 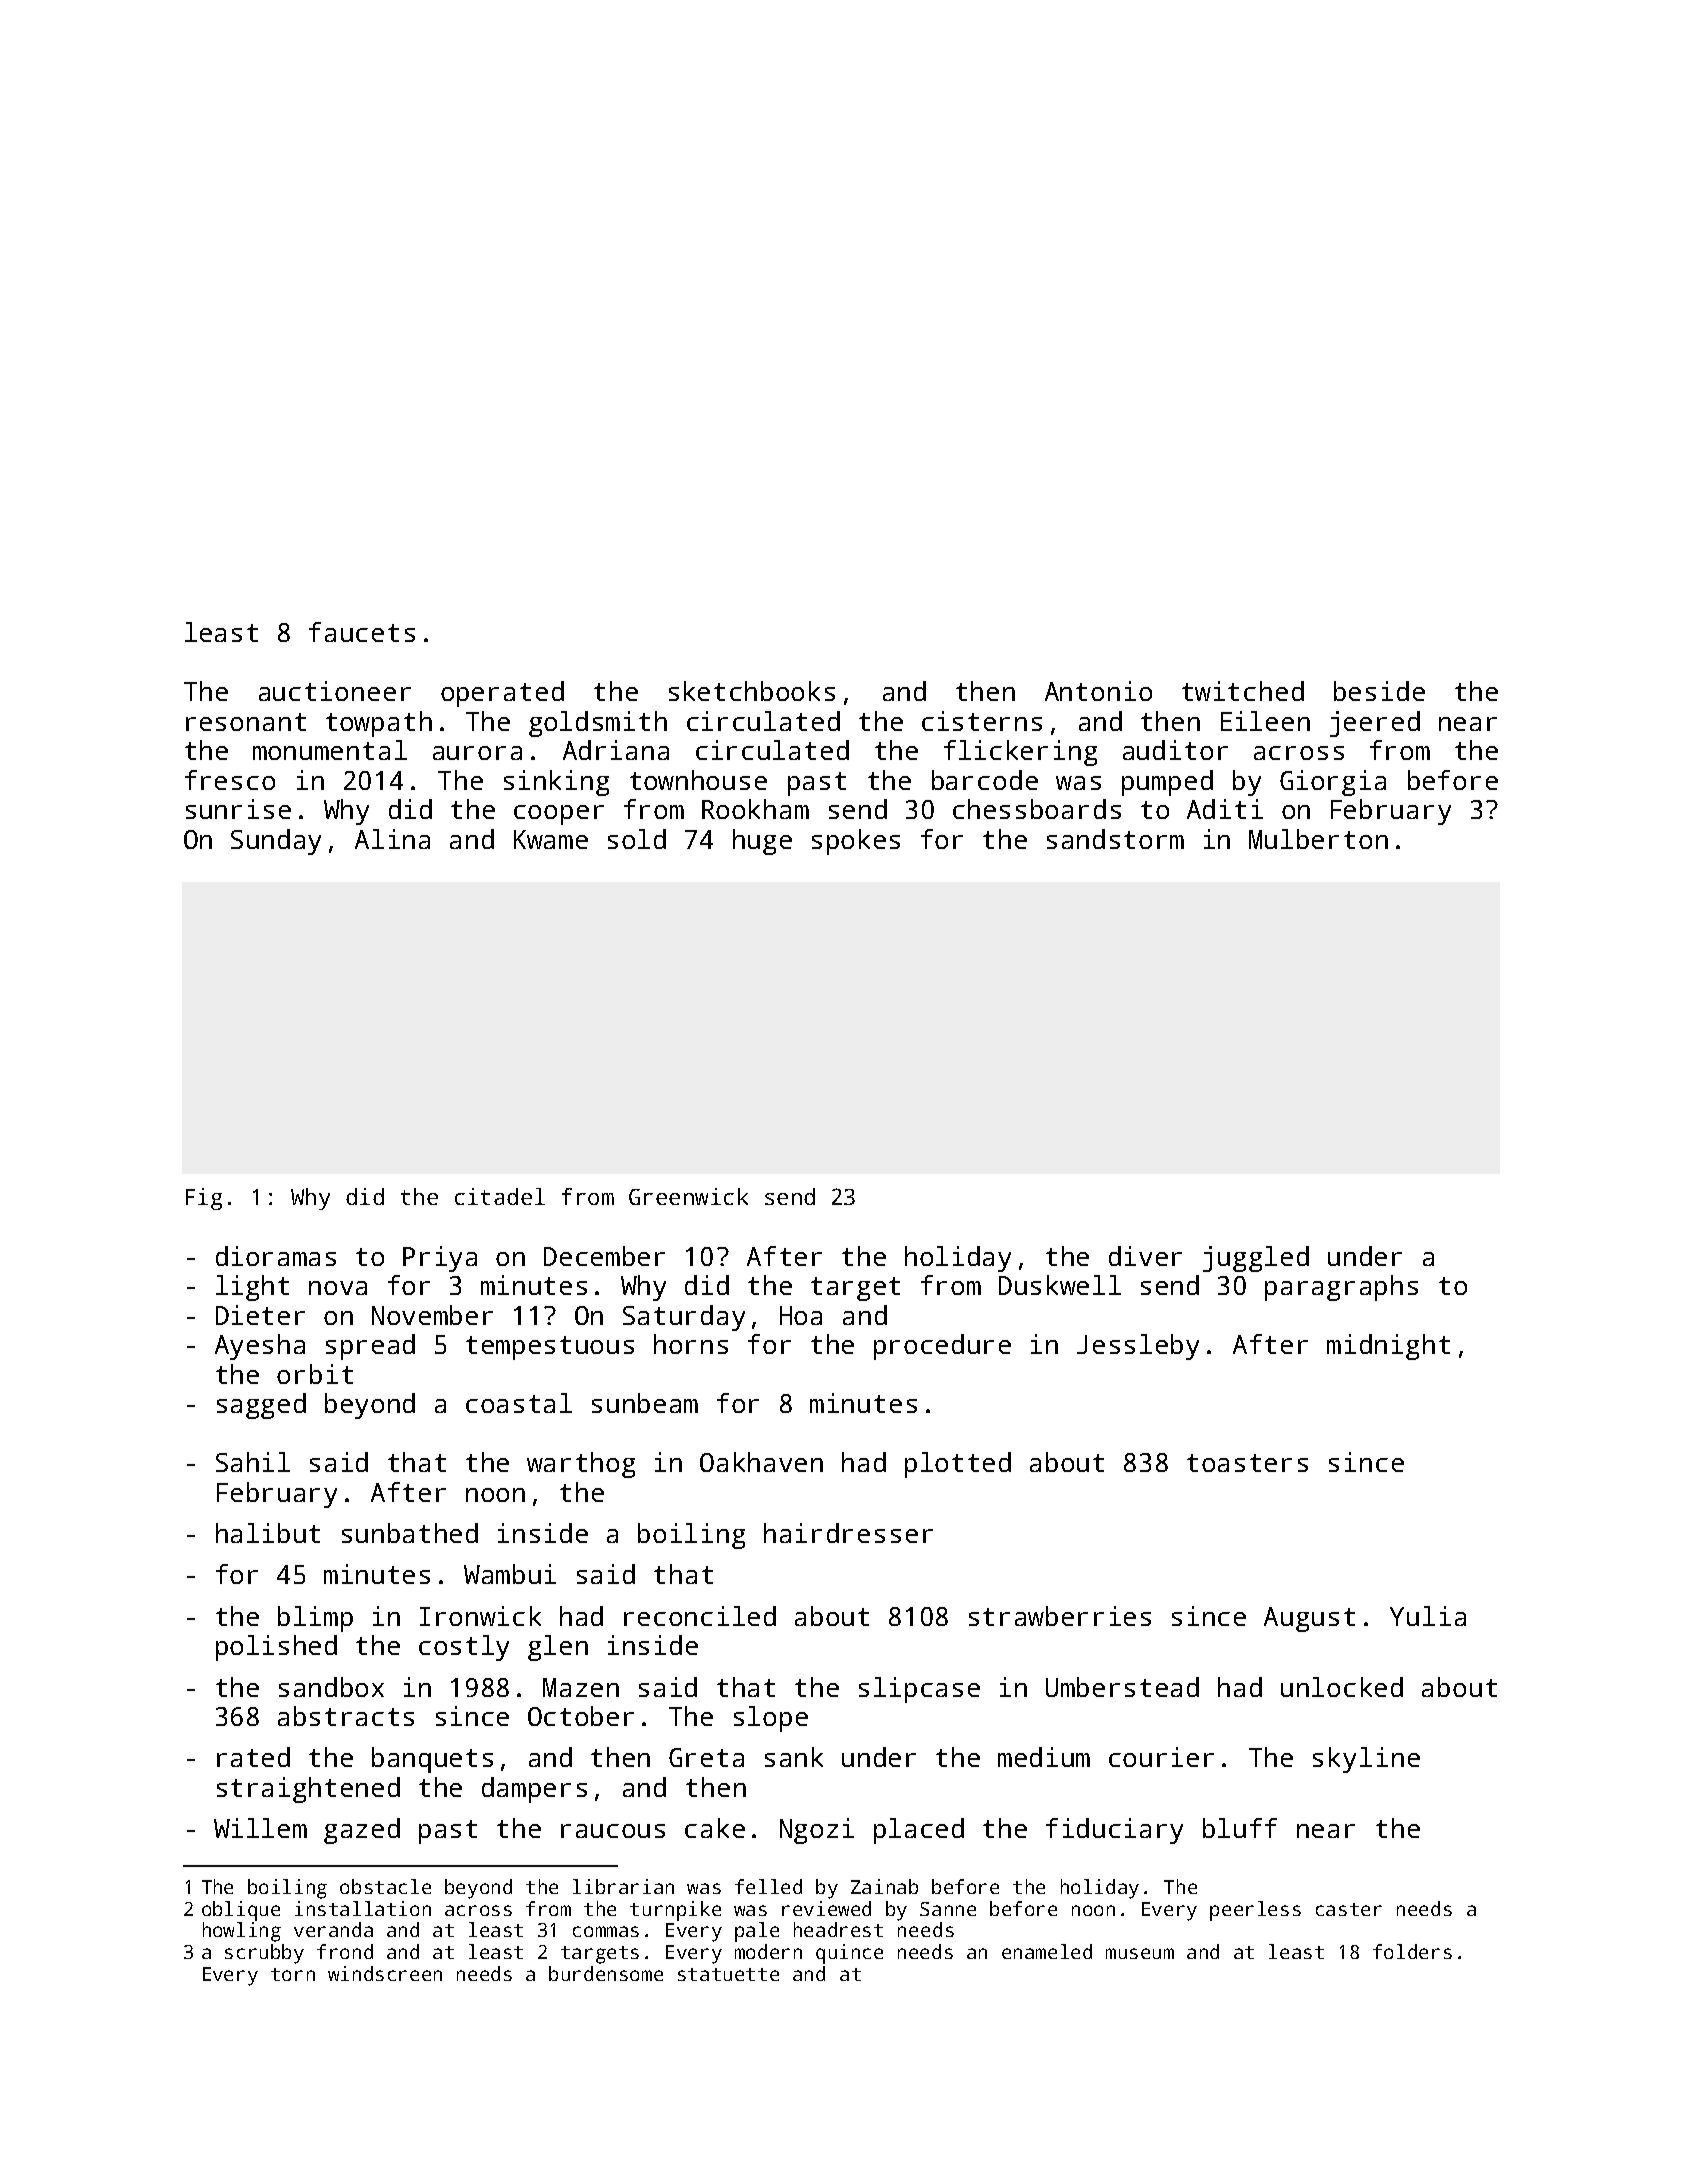 I want to click on warthog, so click(x=581, y=1465).
